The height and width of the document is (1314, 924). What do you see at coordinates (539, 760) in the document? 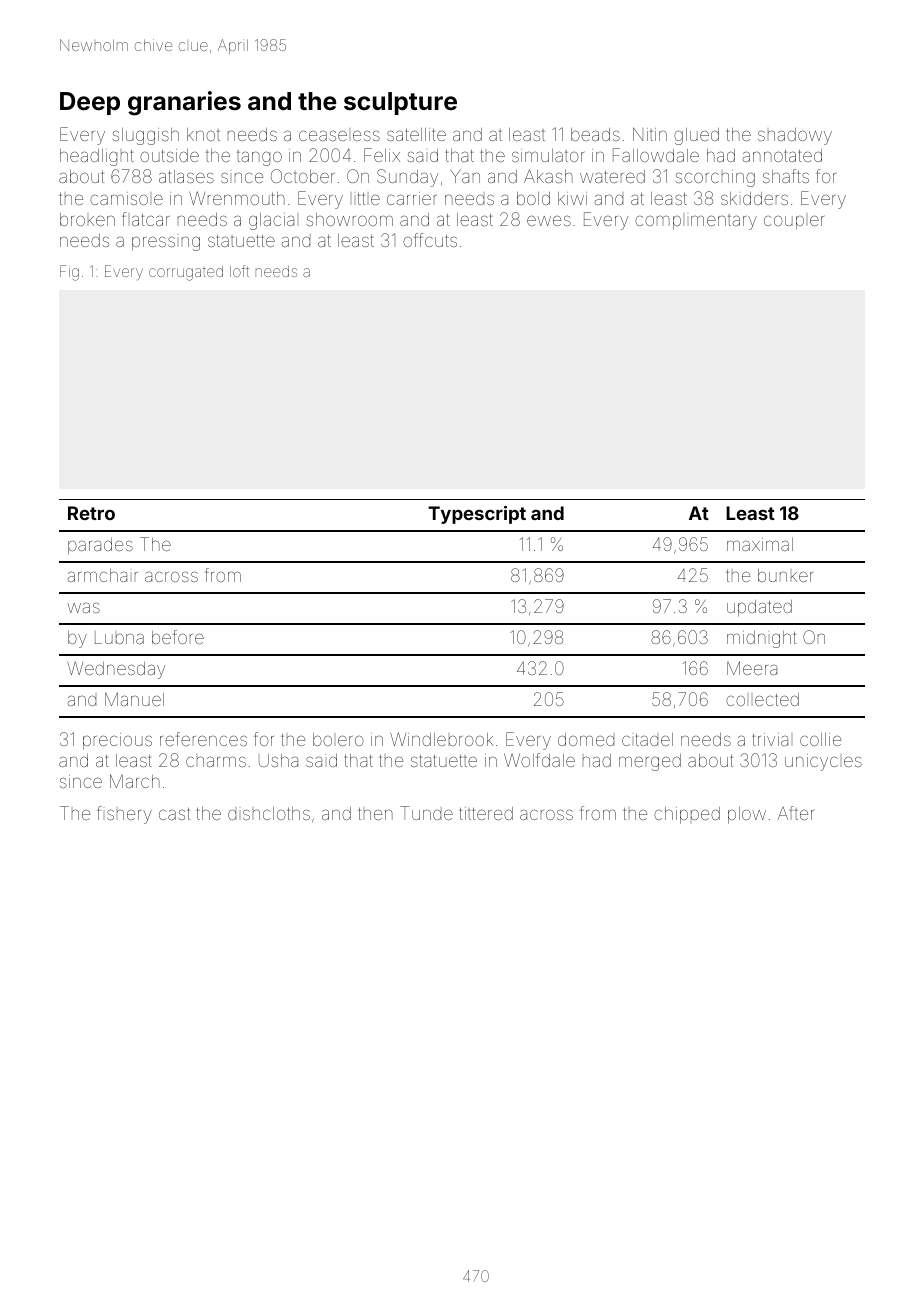
I see `Wolfdale` at bounding box center [539, 760].
